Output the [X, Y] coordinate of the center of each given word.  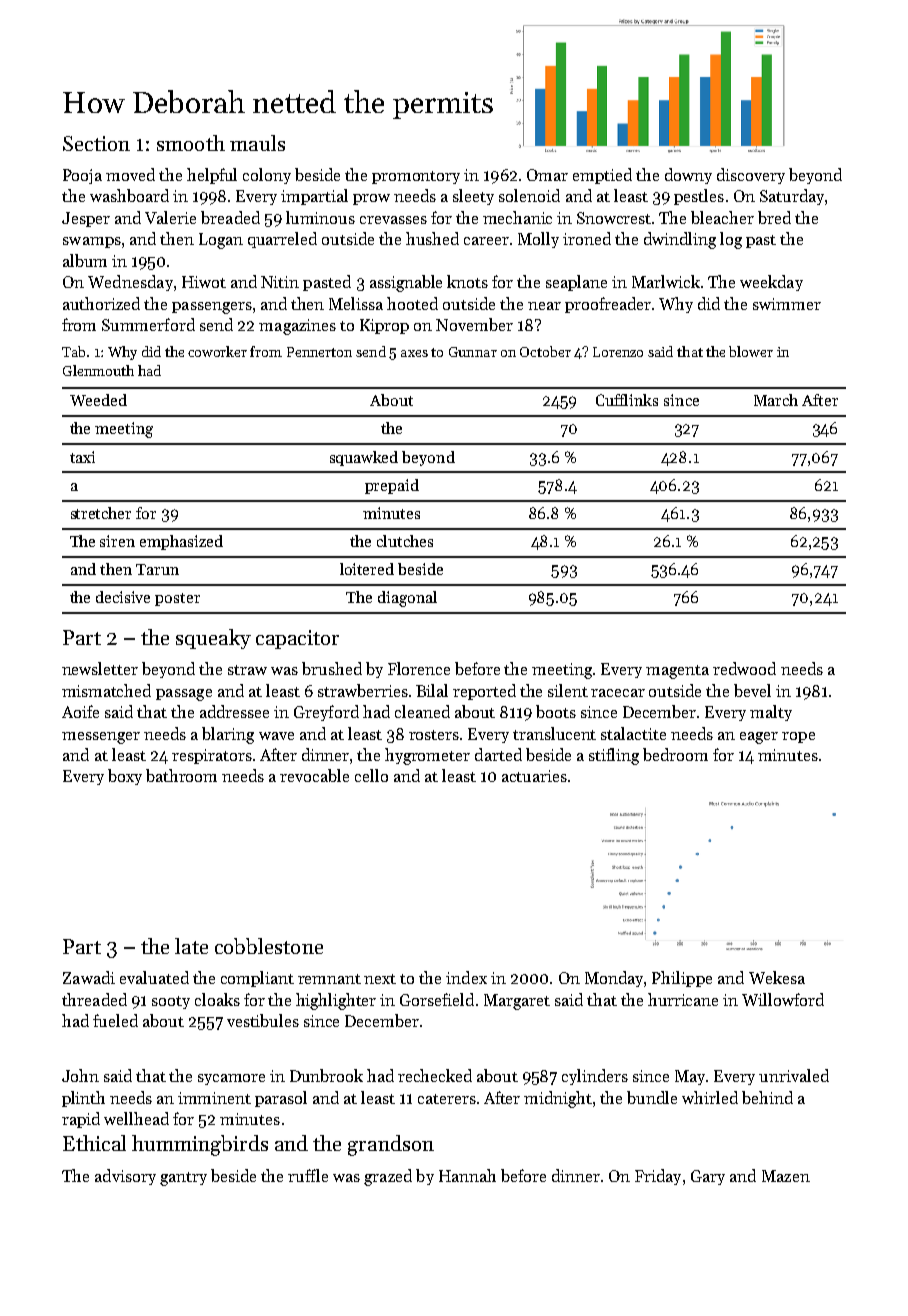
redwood [744, 668]
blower [751, 351]
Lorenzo [618, 352]
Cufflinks [627, 400]
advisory [125, 1177]
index [466, 977]
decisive [123, 597]
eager [759, 738]
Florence [419, 668]
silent [568, 690]
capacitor [297, 639]
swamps [92, 242]
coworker [217, 351]
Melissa [356, 303]
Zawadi [89, 977]
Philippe [682, 979]
